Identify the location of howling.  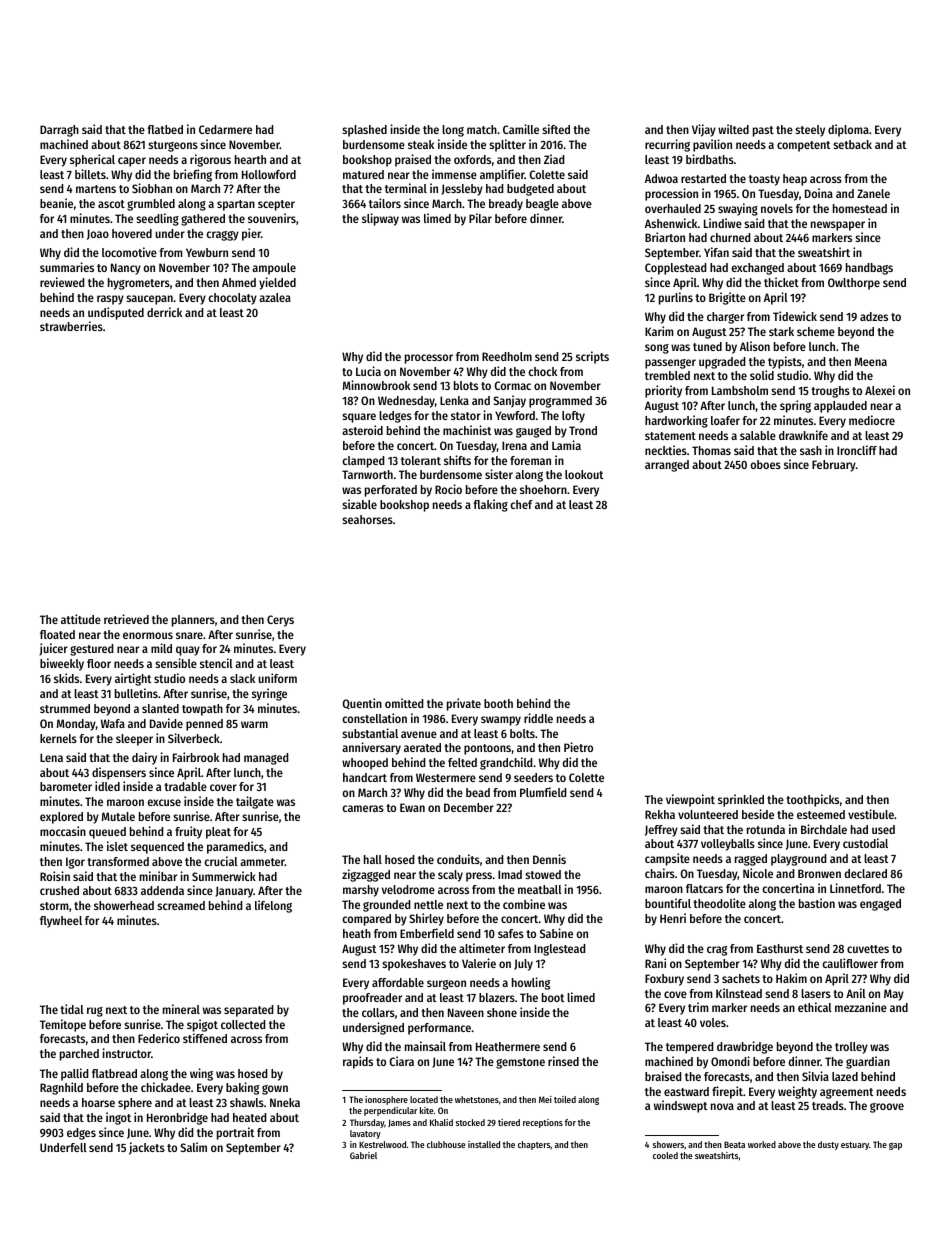
(531, 983).
